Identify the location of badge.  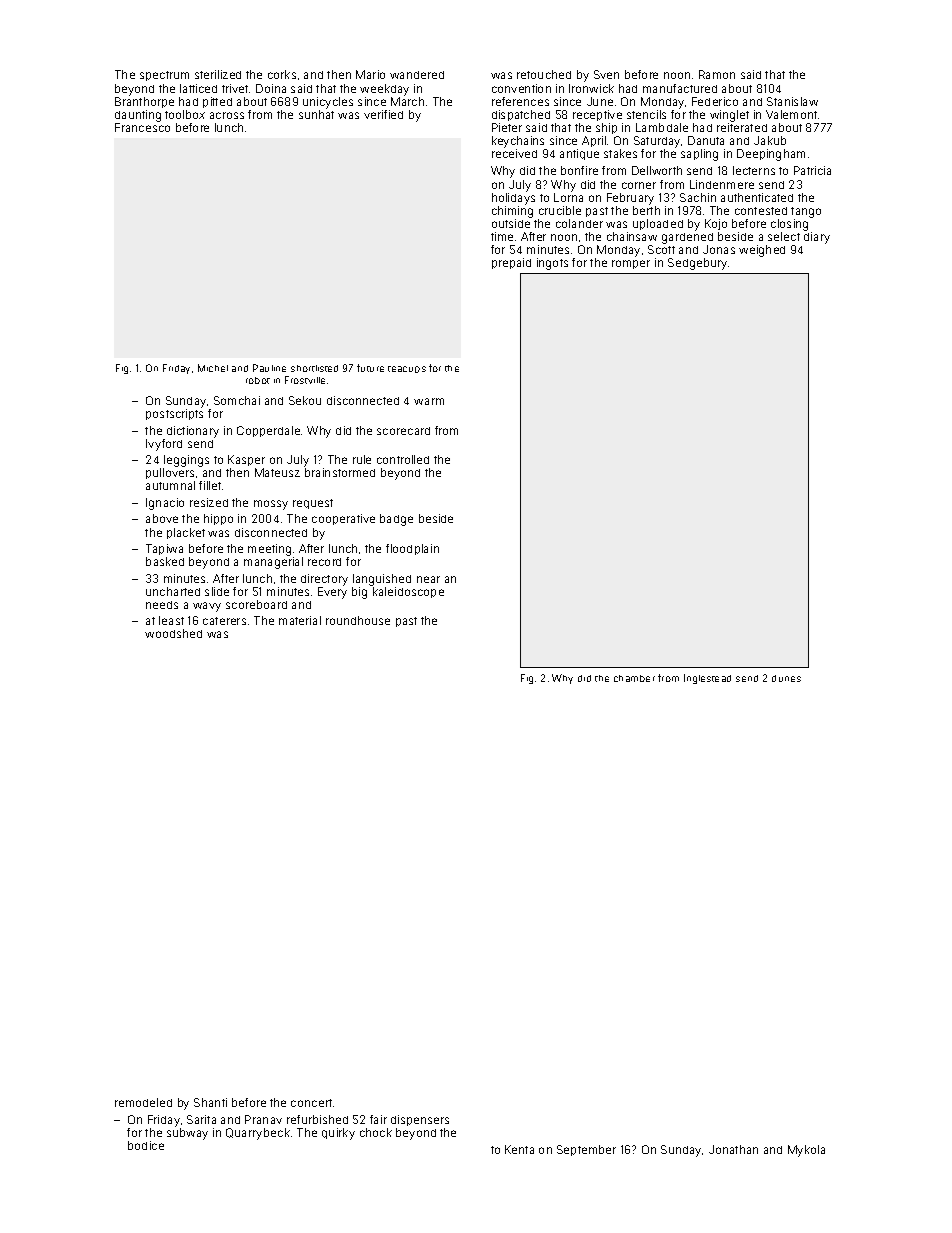
(396, 520).
